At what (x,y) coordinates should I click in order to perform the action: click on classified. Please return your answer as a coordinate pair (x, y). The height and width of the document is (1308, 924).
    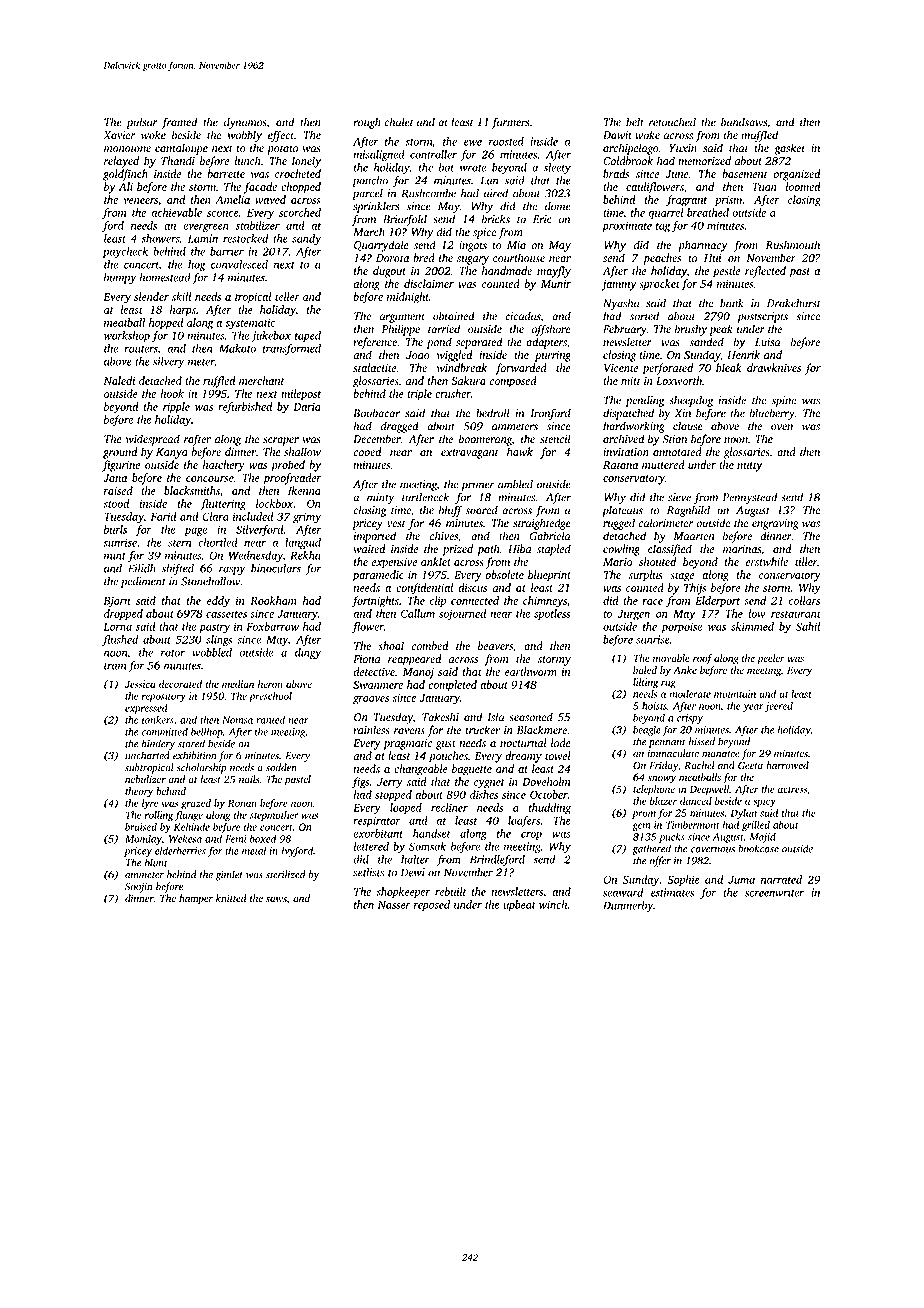
    Looking at the image, I should click on (670, 550).
